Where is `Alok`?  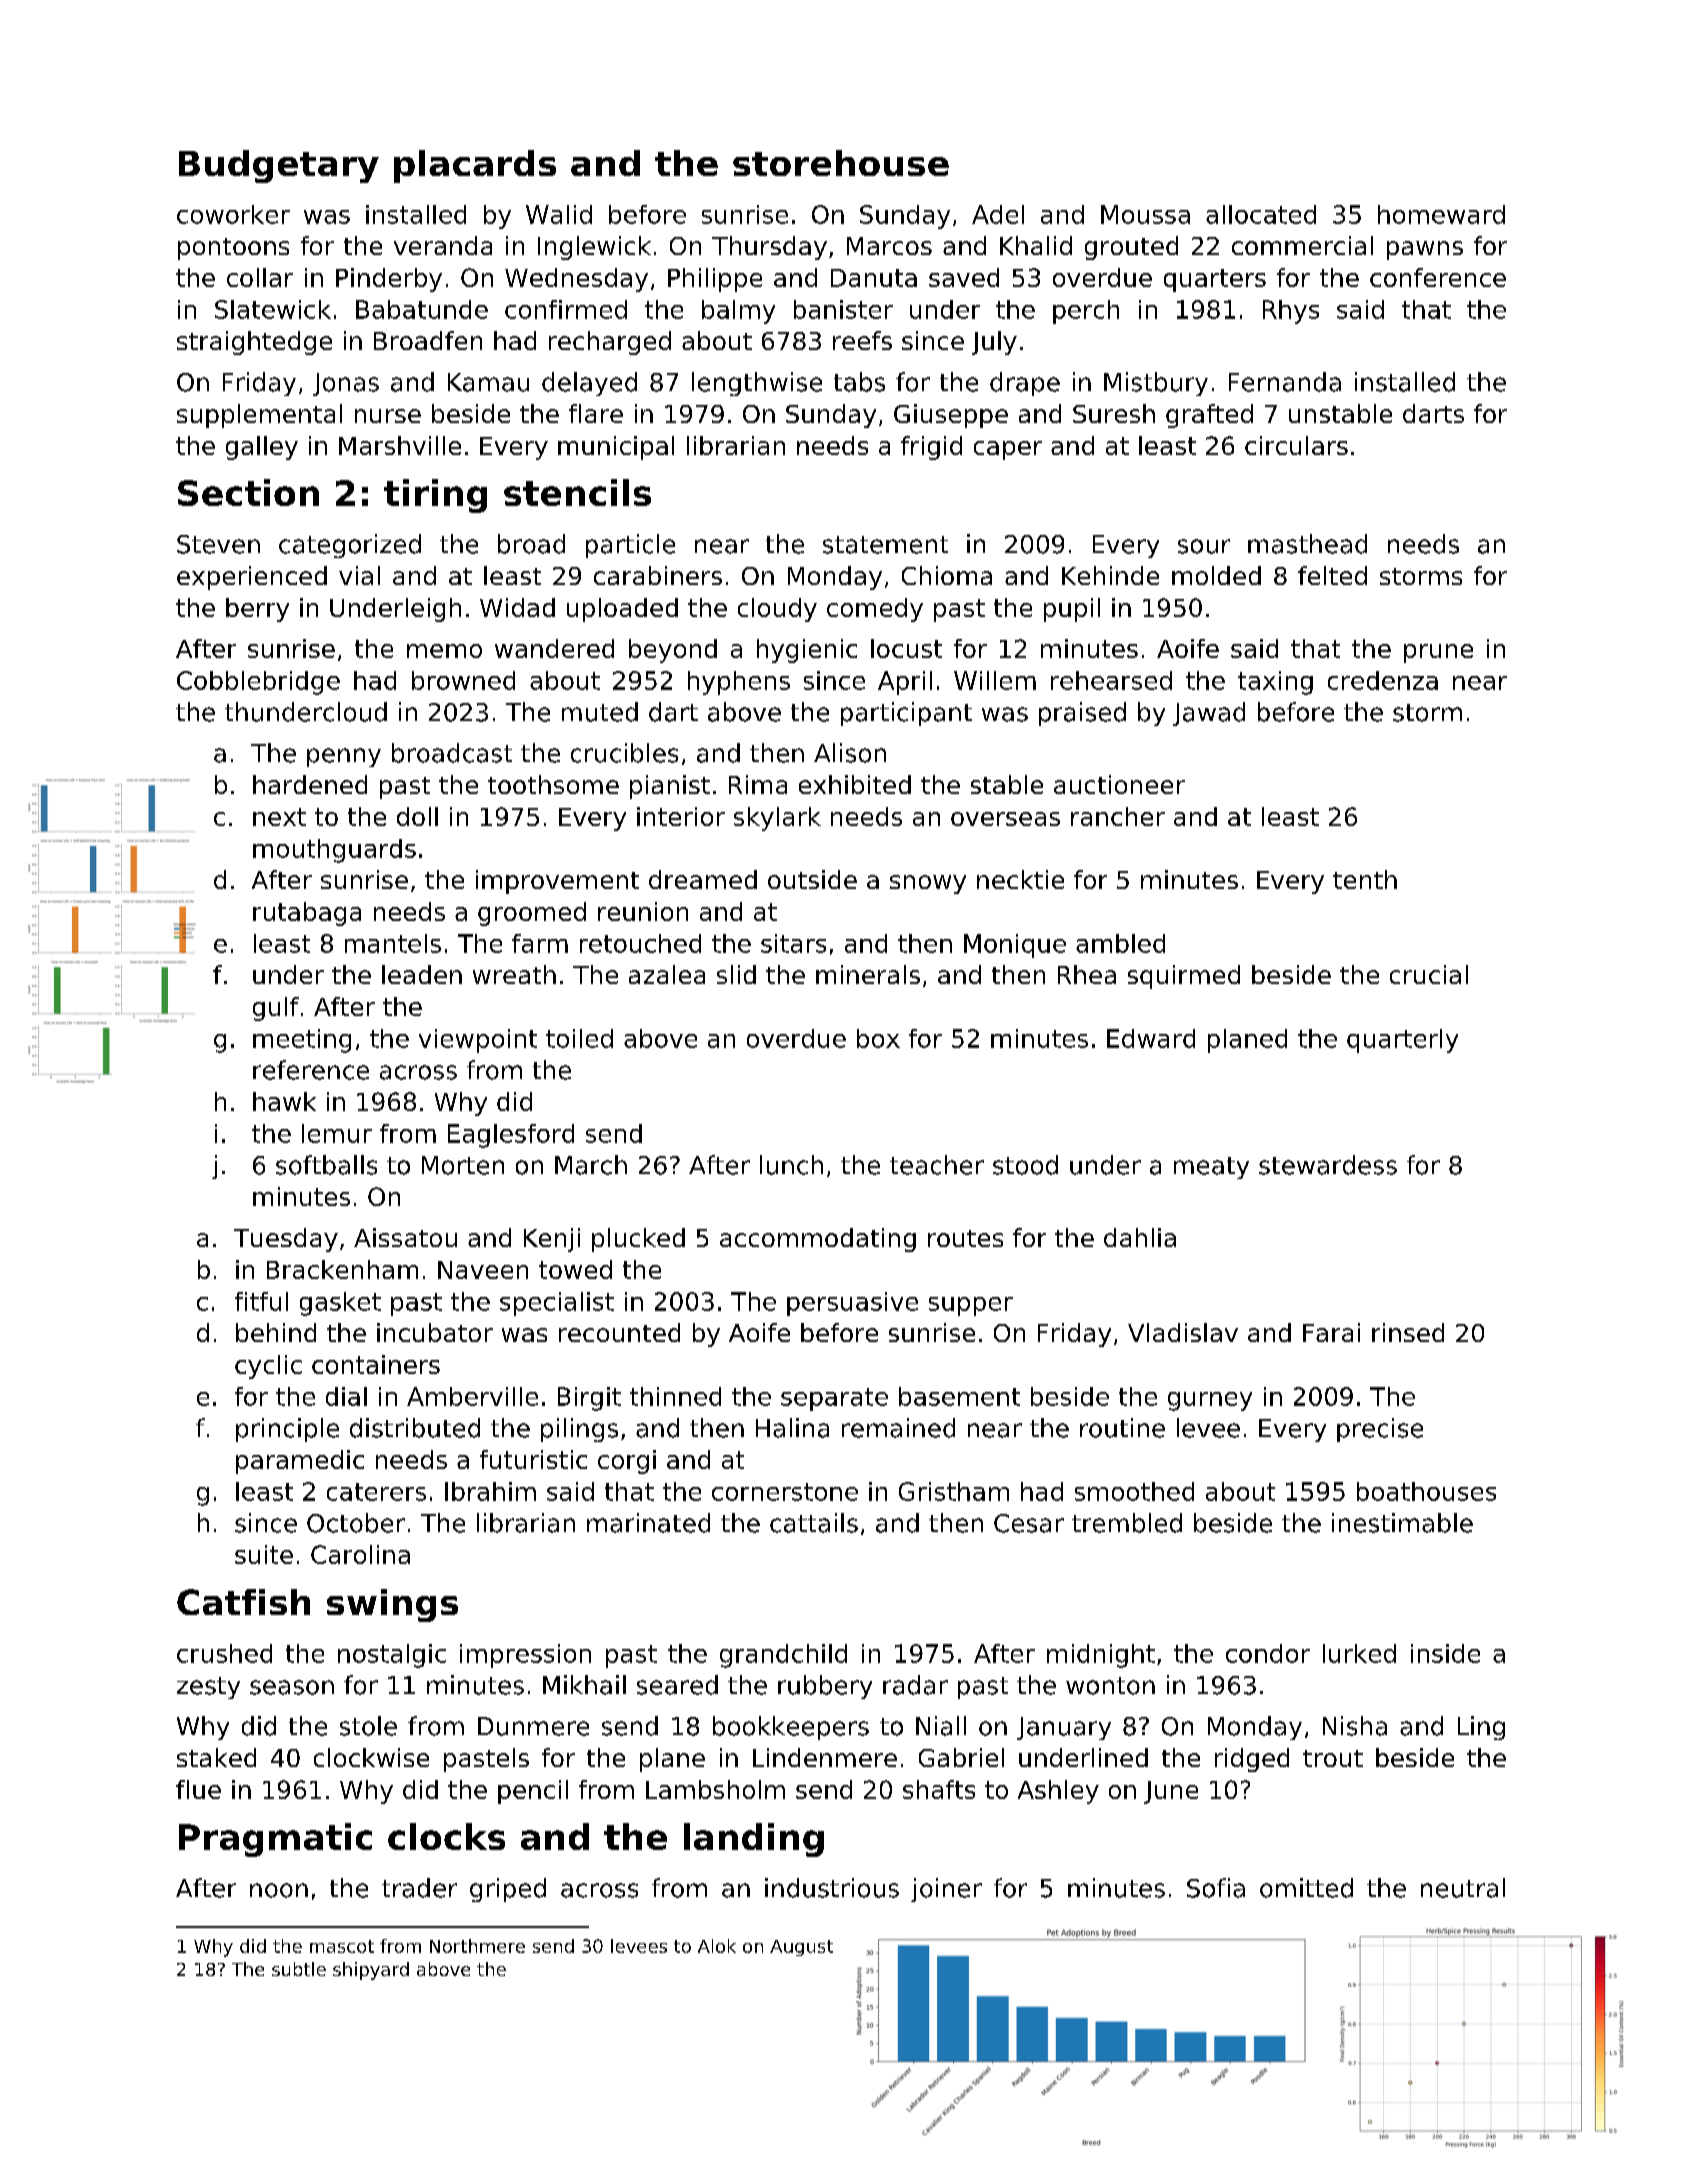
Alok is located at coordinates (717, 1946).
